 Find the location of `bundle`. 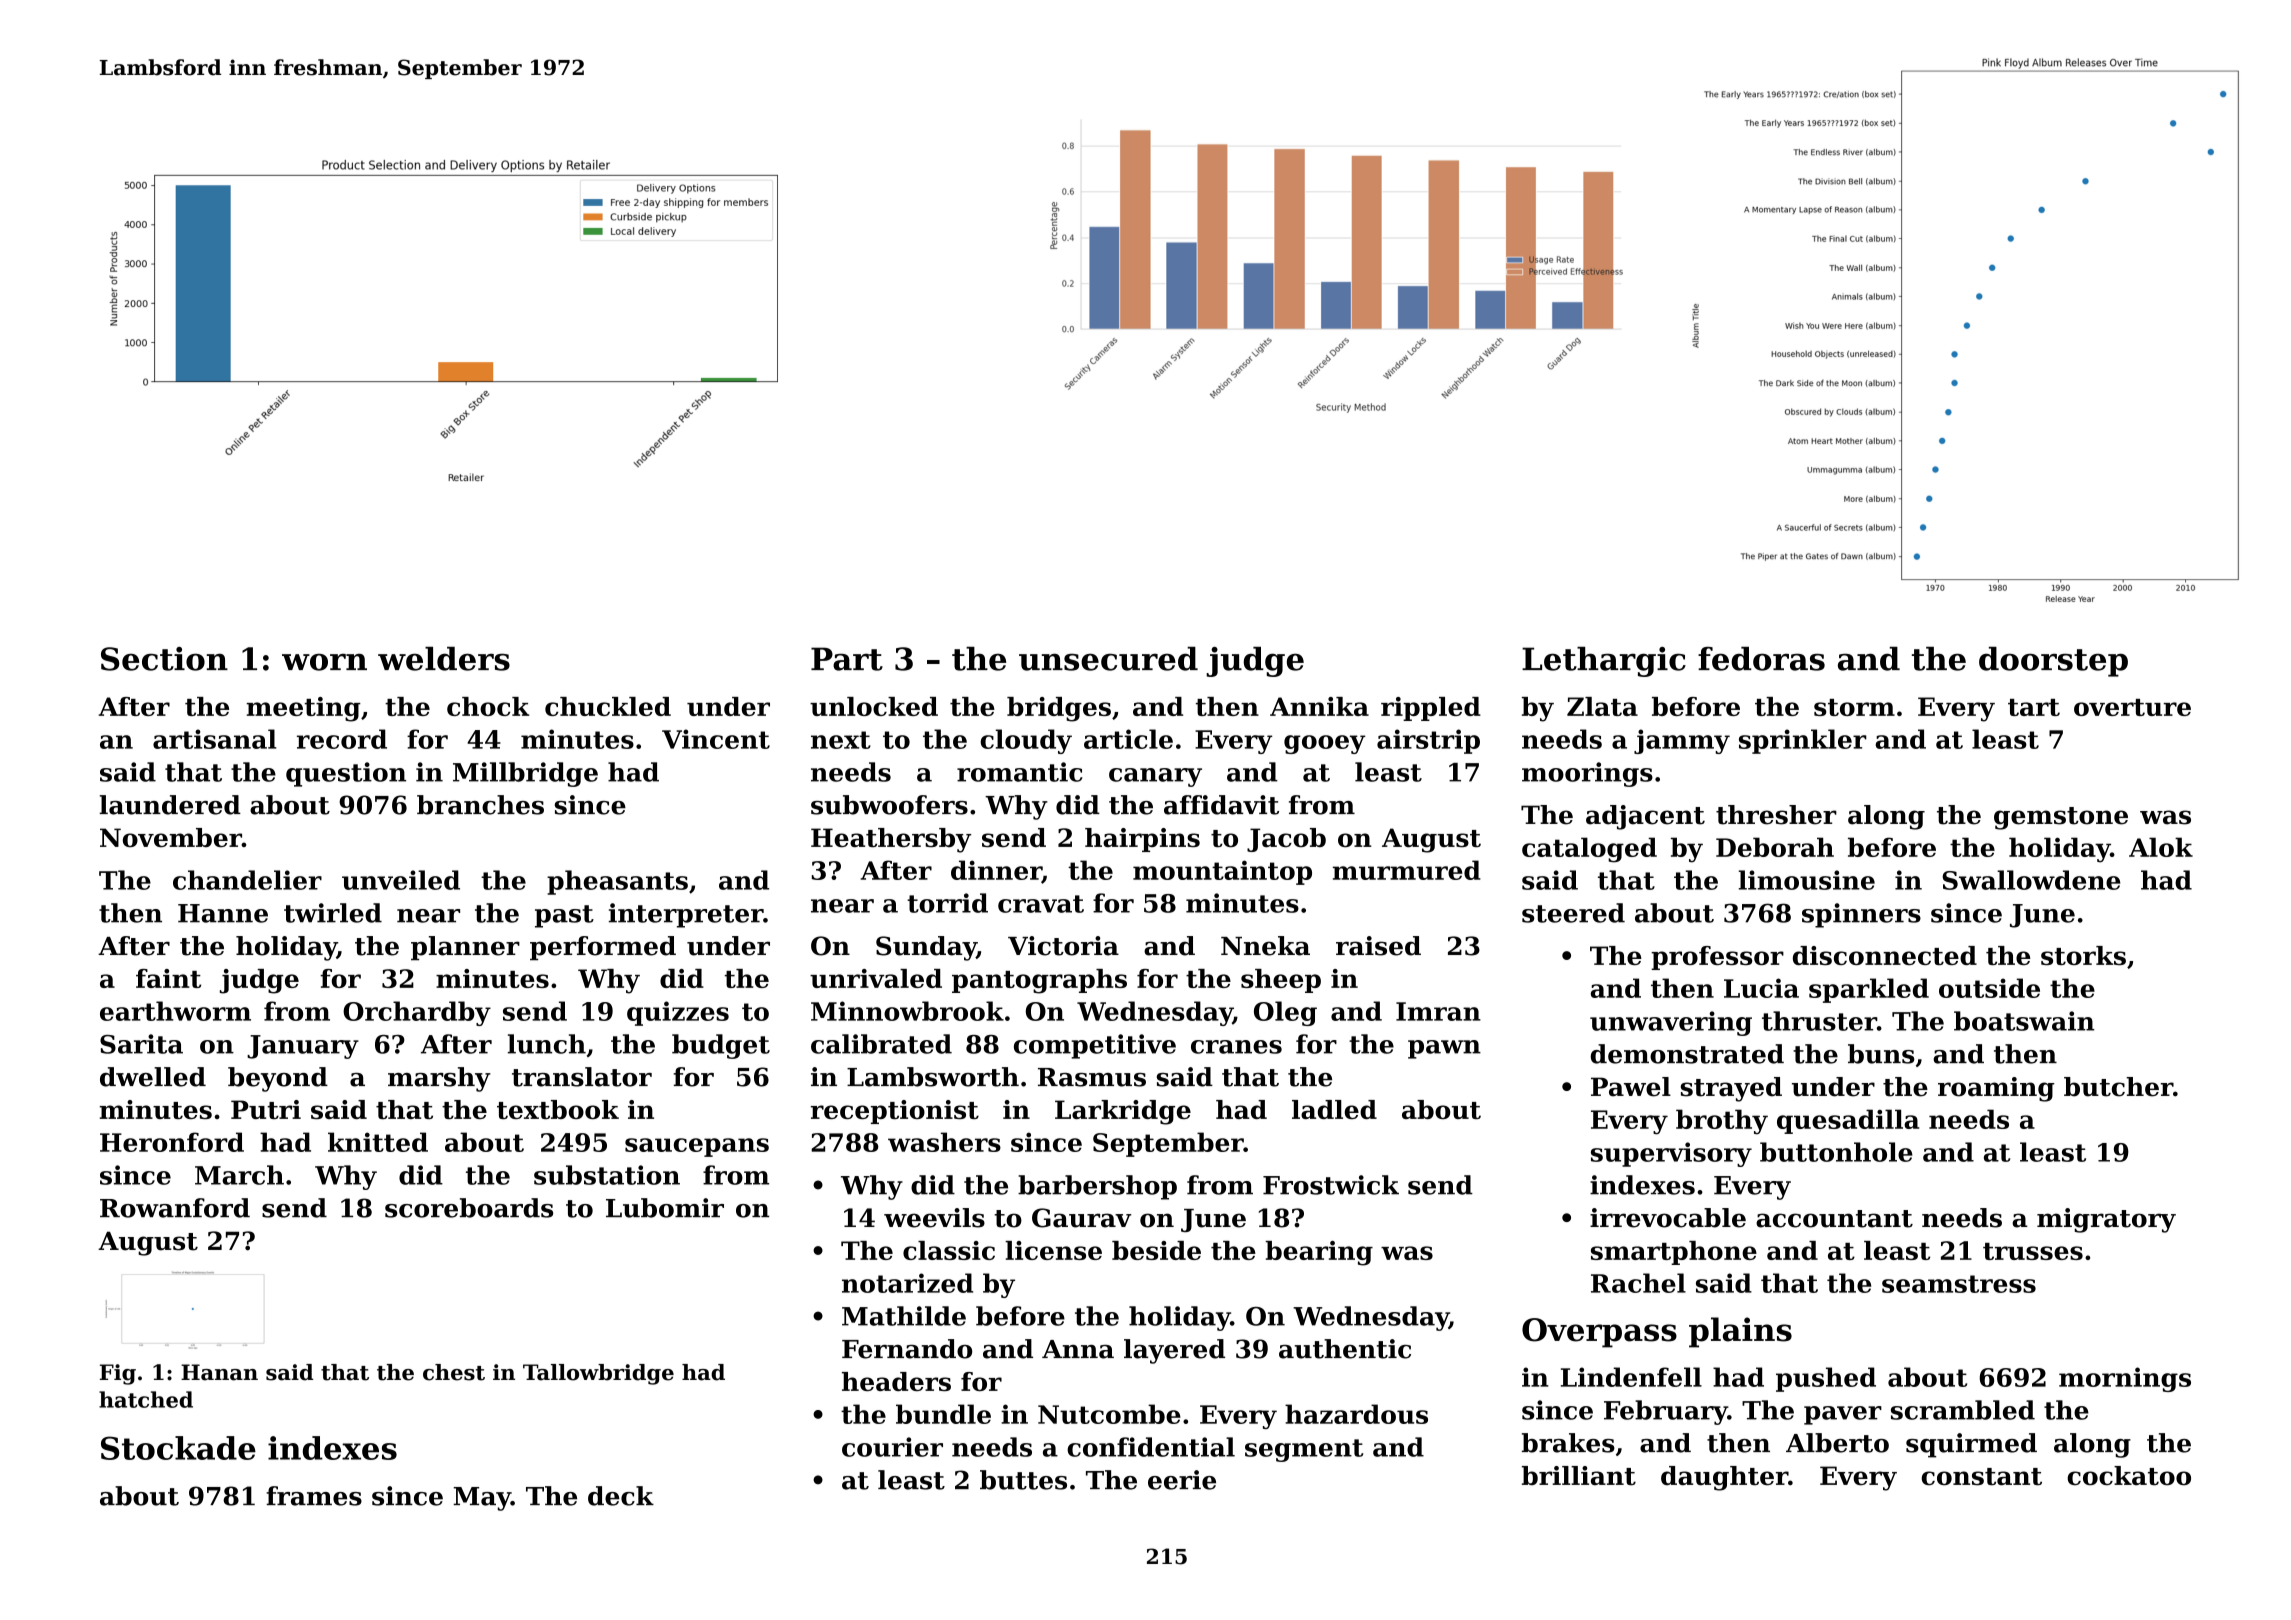

bundle is located at coordinates (943, 1414).
